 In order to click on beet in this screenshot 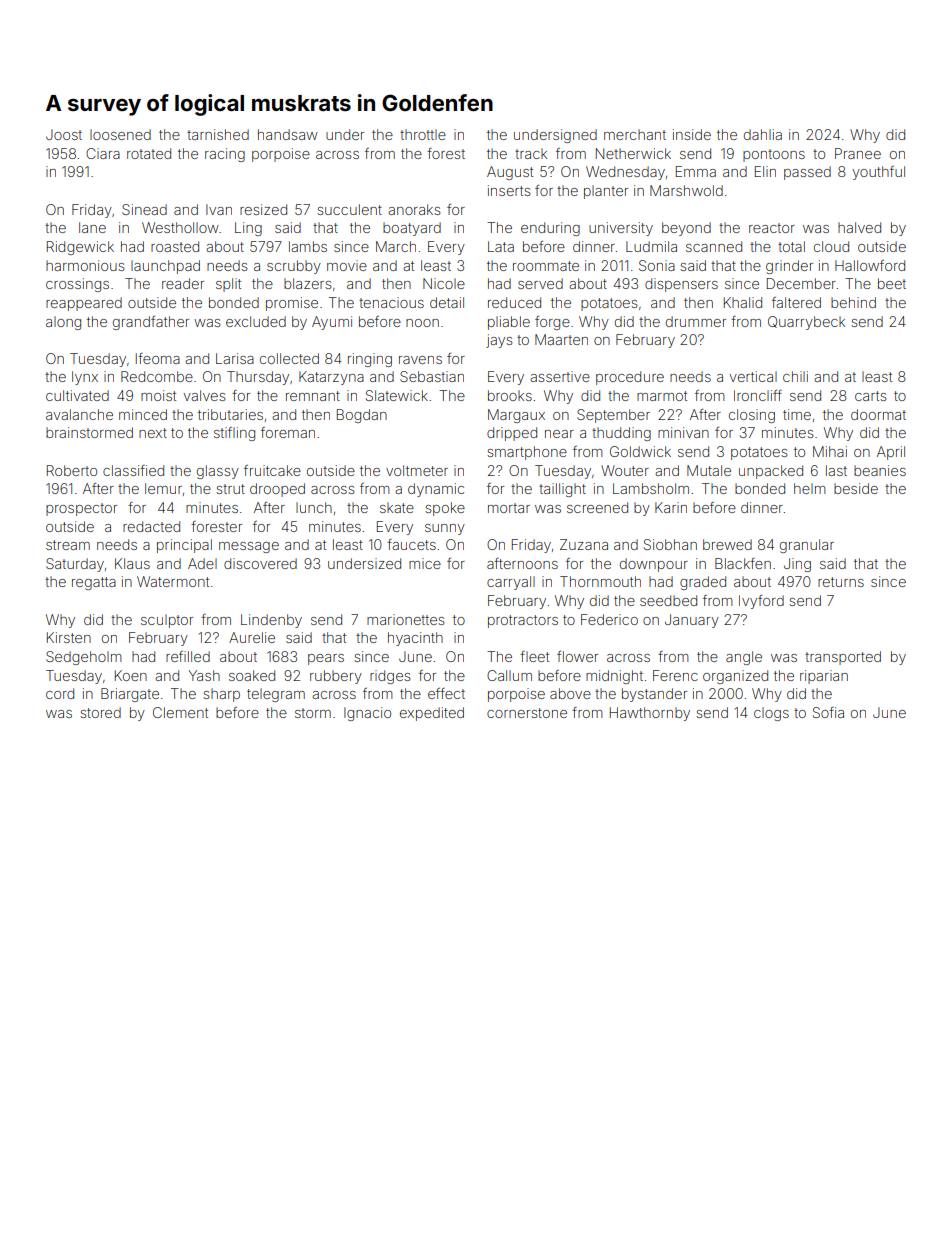, I will do `click(892, 283)`.
